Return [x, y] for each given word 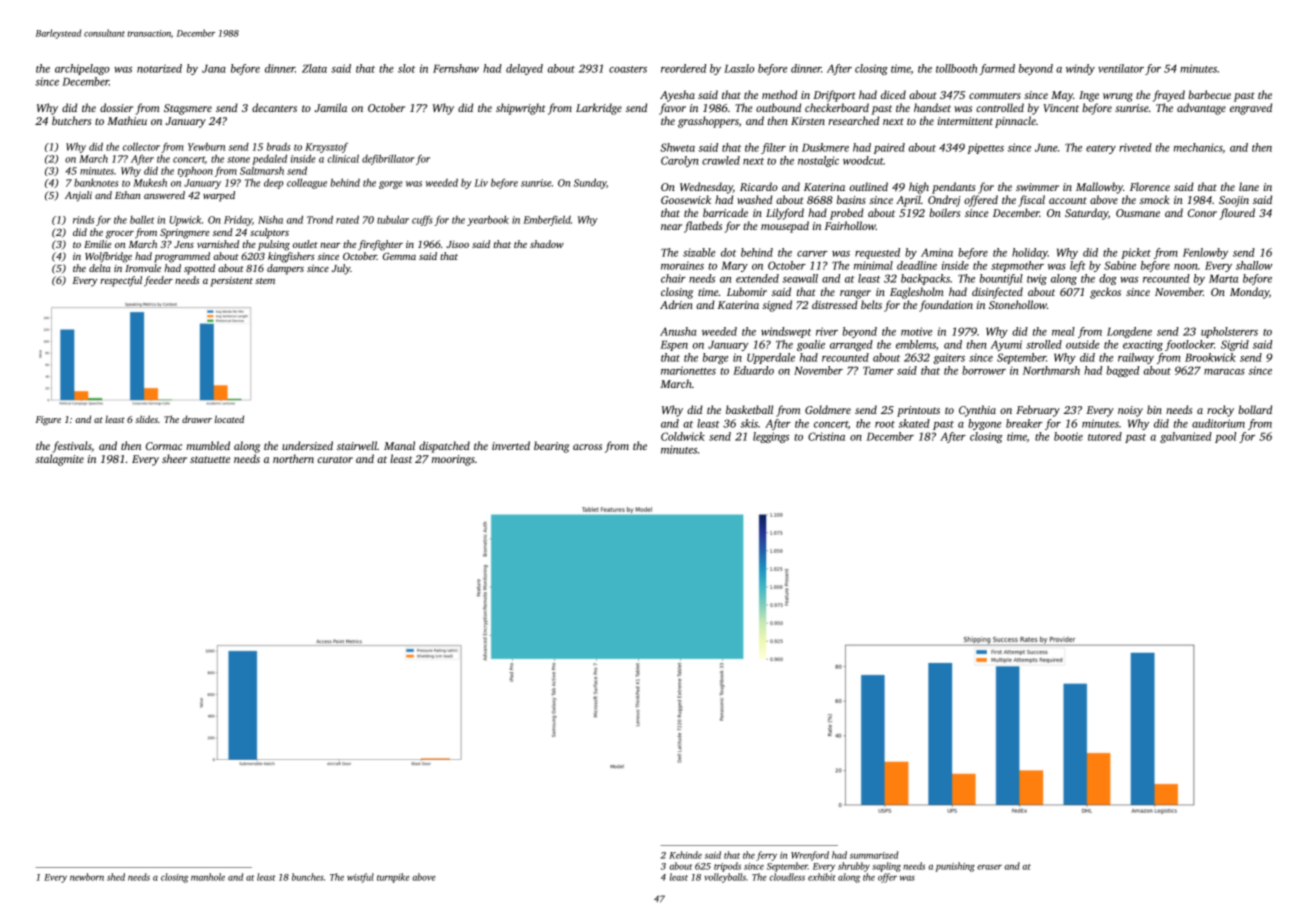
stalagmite [59, 460]
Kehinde [685, 855]
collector [141, 146]
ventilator [1121, 68]
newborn [87, 877]
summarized [874, 855]
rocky [1220, 411]
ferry [766, 856]
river [827, 331]
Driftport [834, 96]
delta [100, 268]
